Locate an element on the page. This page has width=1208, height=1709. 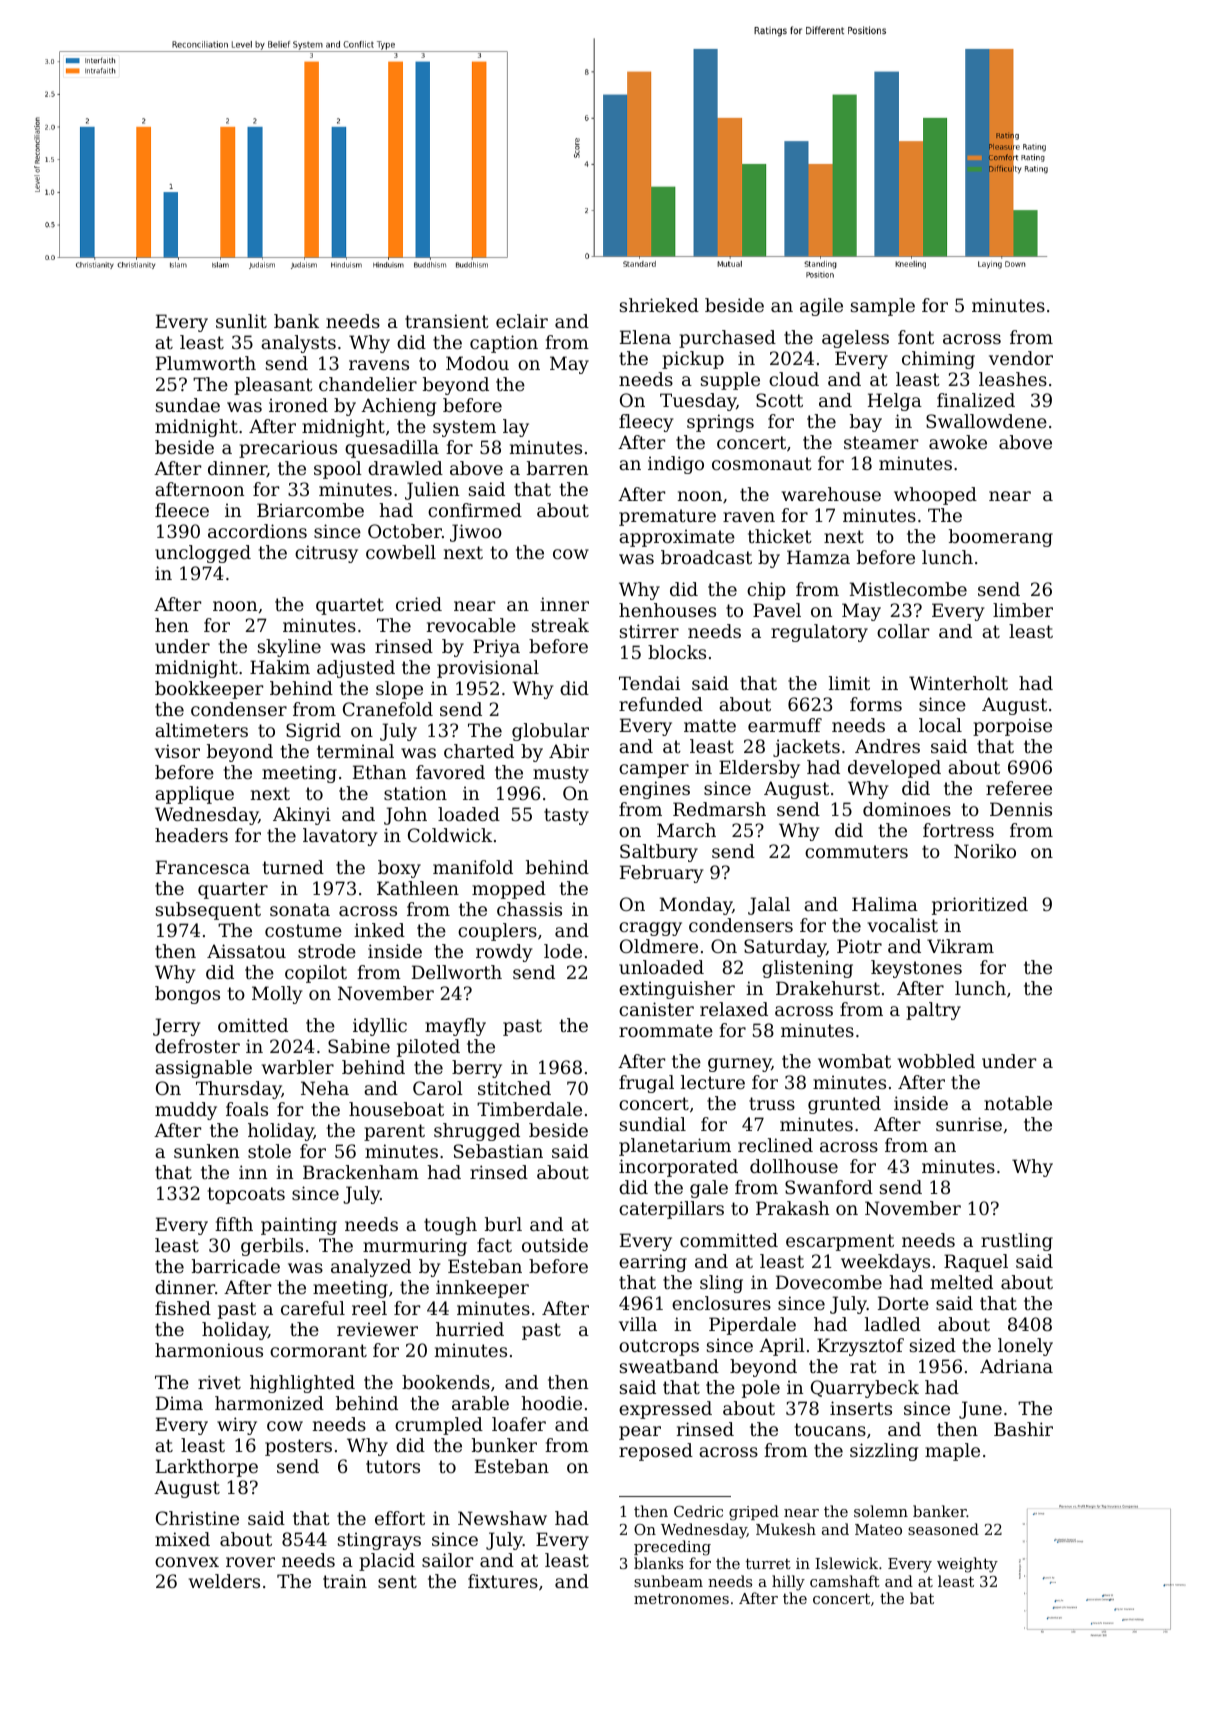
convex is located at coordinates (187, 1562).
